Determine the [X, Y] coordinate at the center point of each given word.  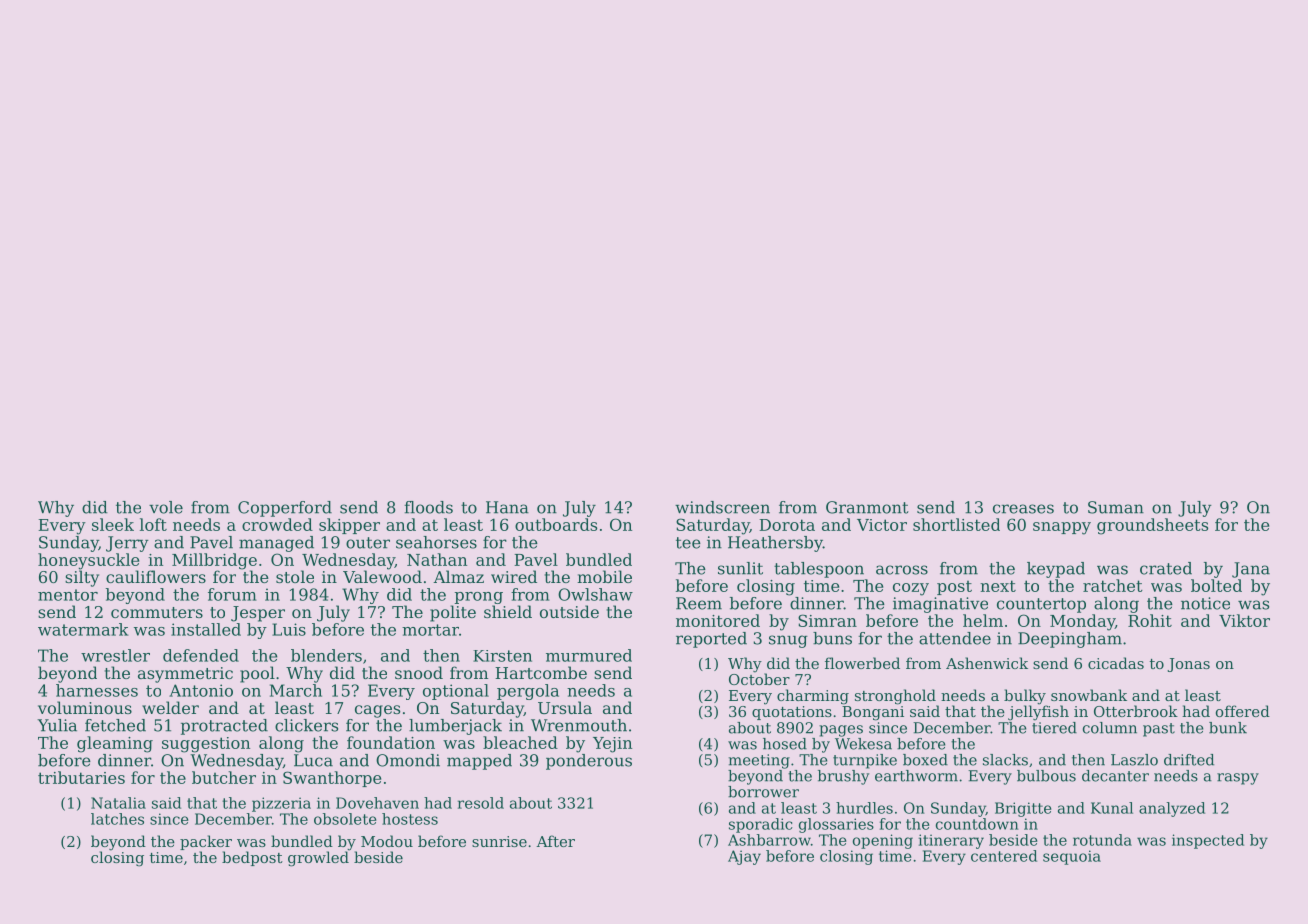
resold [481, 803]
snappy [1062, 528]
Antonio [201, 690]
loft [153, 524]
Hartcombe [541, 672]
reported [711, 640]
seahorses [436, 542]
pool [257, 674]
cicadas [1116, 663]
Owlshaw [595, 594]
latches [117, 819]
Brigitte [1023, 809]
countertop [1041, 605]
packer [206, 842]
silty [82, 578]
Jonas [1188, 665]
